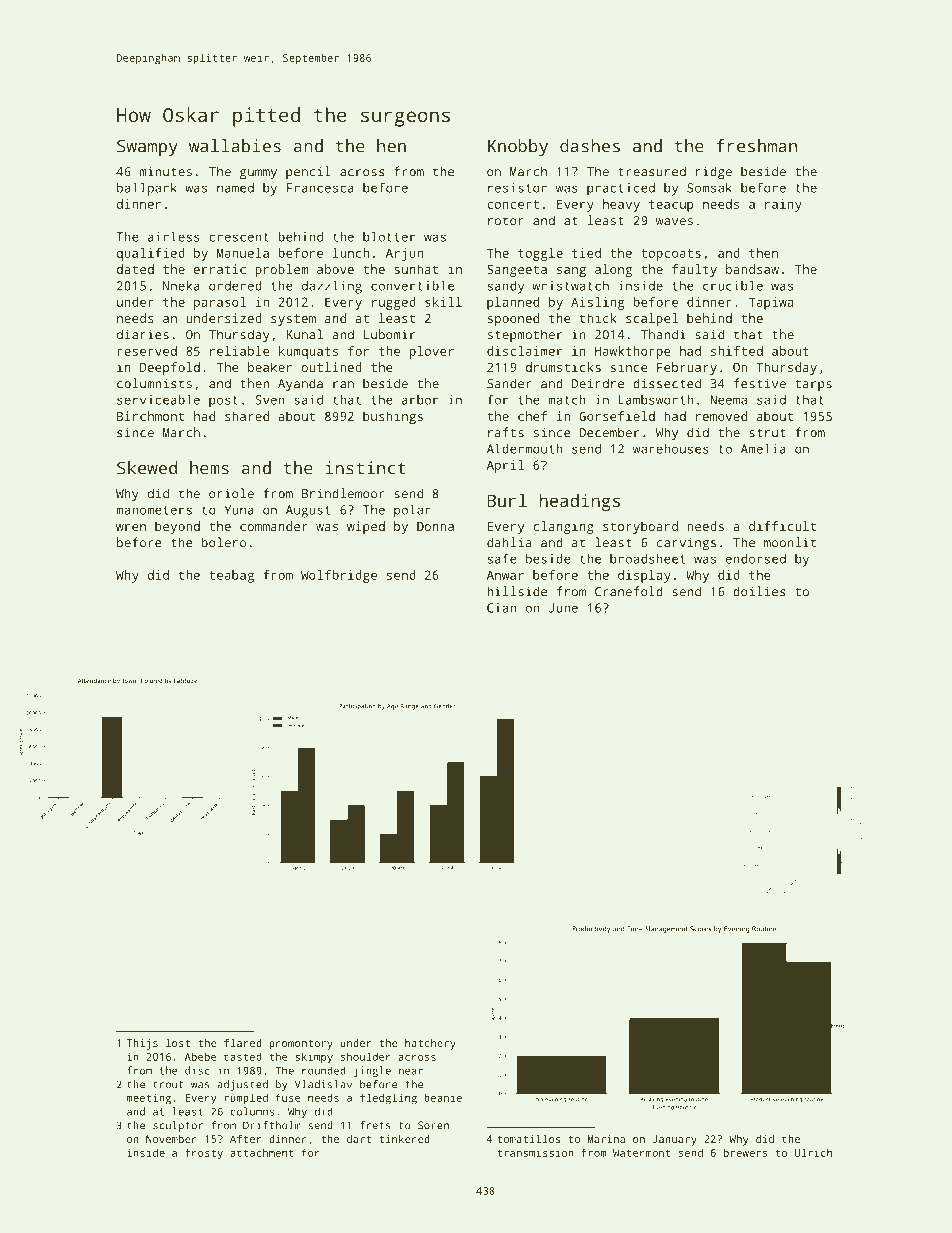 This screenshot has width=952, height=1233. What do you see at coordinates (709, 188) in the screenshot?
I see `Somsak` at bounding box center [709, 188].
